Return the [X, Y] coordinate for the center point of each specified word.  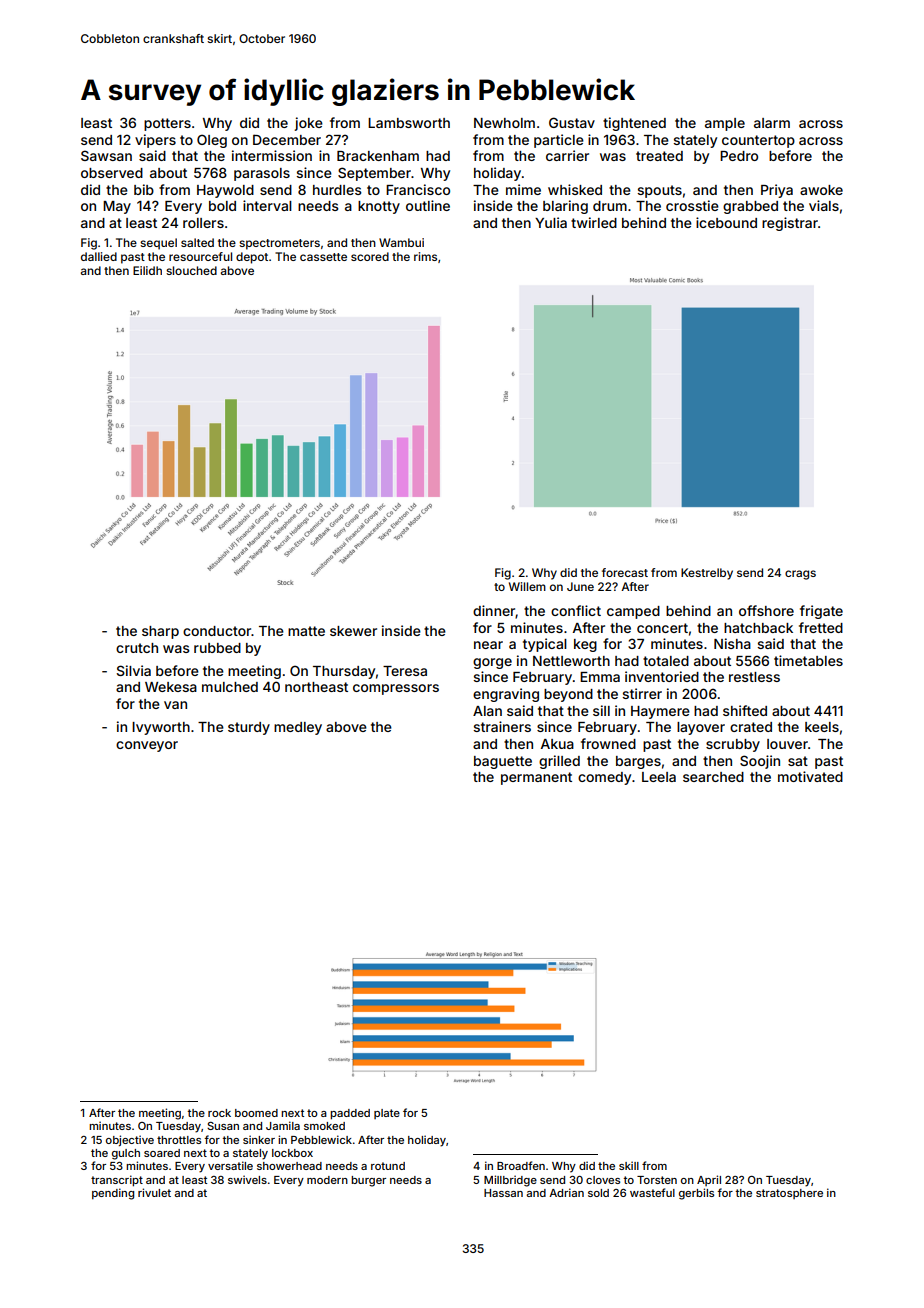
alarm [772, 123]
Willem [527, 586]
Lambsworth [409, 123]
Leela [659, 777]
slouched [191, 270]
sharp [160, 632]
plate [387, 1114]
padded [350, 1114]
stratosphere [789, 1194]
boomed [256, 1113]
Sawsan [106, 155]
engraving [506, 695]
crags [800, 575]
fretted [821, 627]
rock [219, 1113]
